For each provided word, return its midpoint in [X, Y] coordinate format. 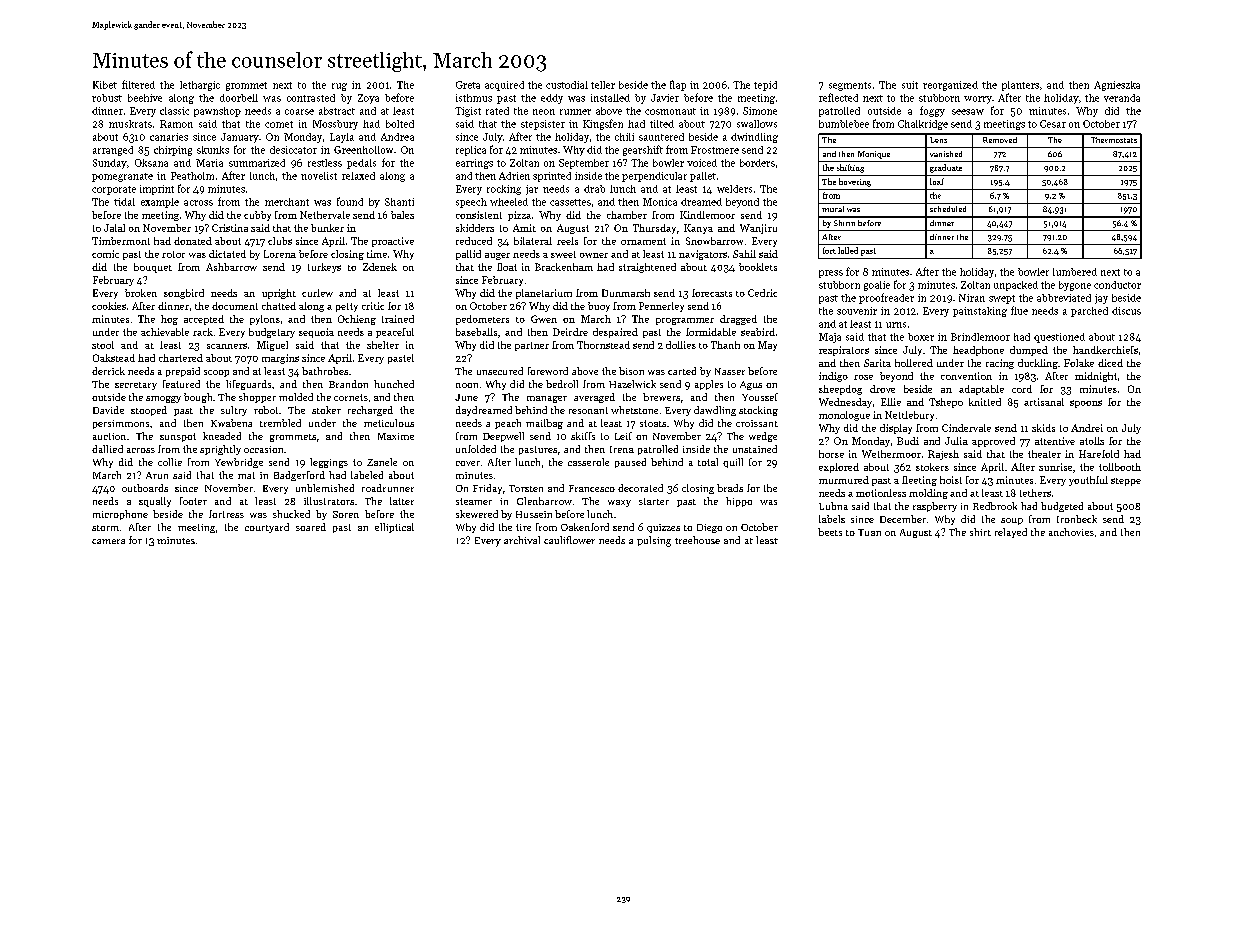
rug [339, 87]
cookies [109, 306]
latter [402, 501]
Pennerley [661, 307]
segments [850, 86]
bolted [400, 124]
